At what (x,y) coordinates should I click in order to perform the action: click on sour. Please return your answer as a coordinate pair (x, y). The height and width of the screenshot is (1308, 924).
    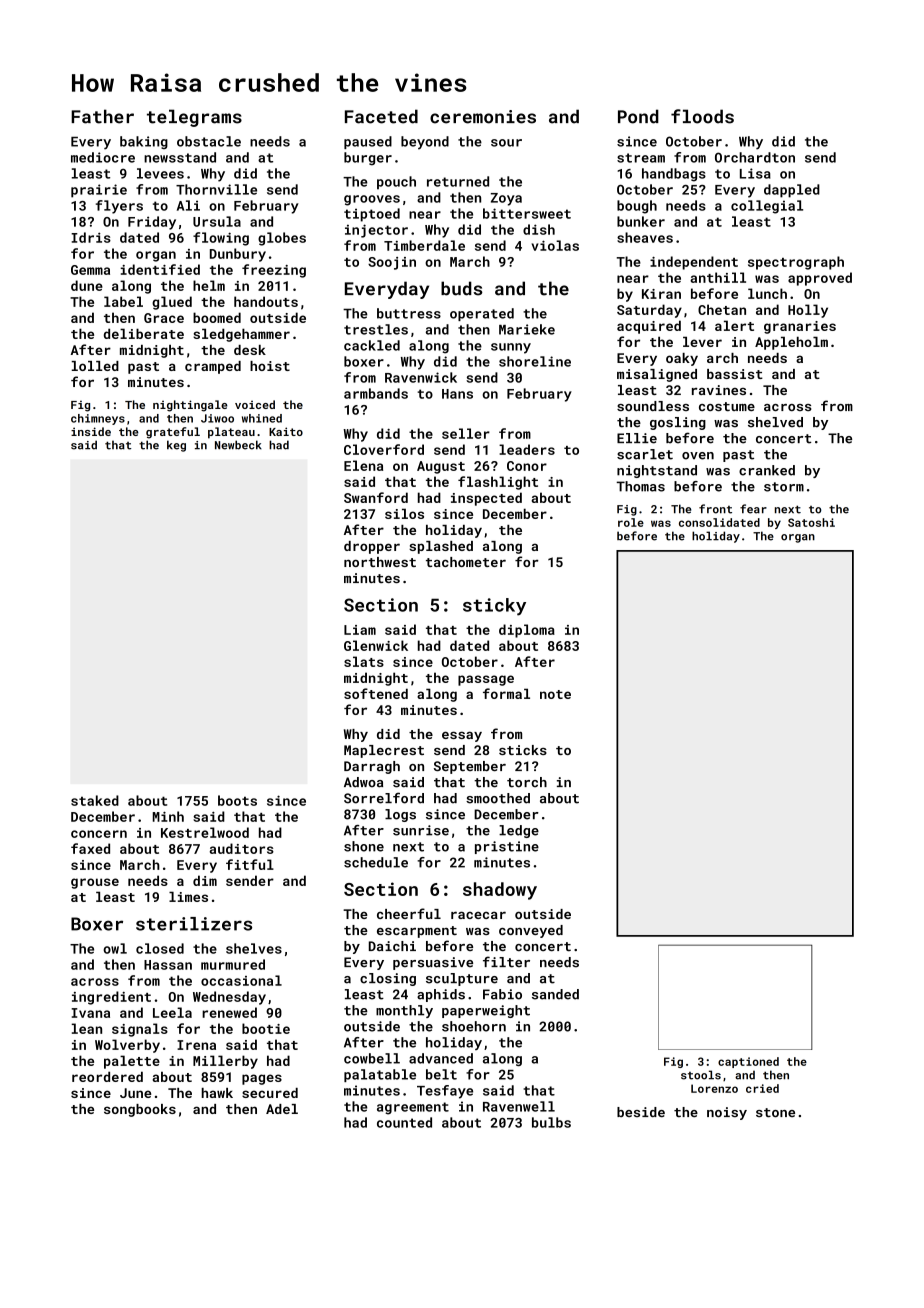
    Looking at the image, I should click on (506, 143).
